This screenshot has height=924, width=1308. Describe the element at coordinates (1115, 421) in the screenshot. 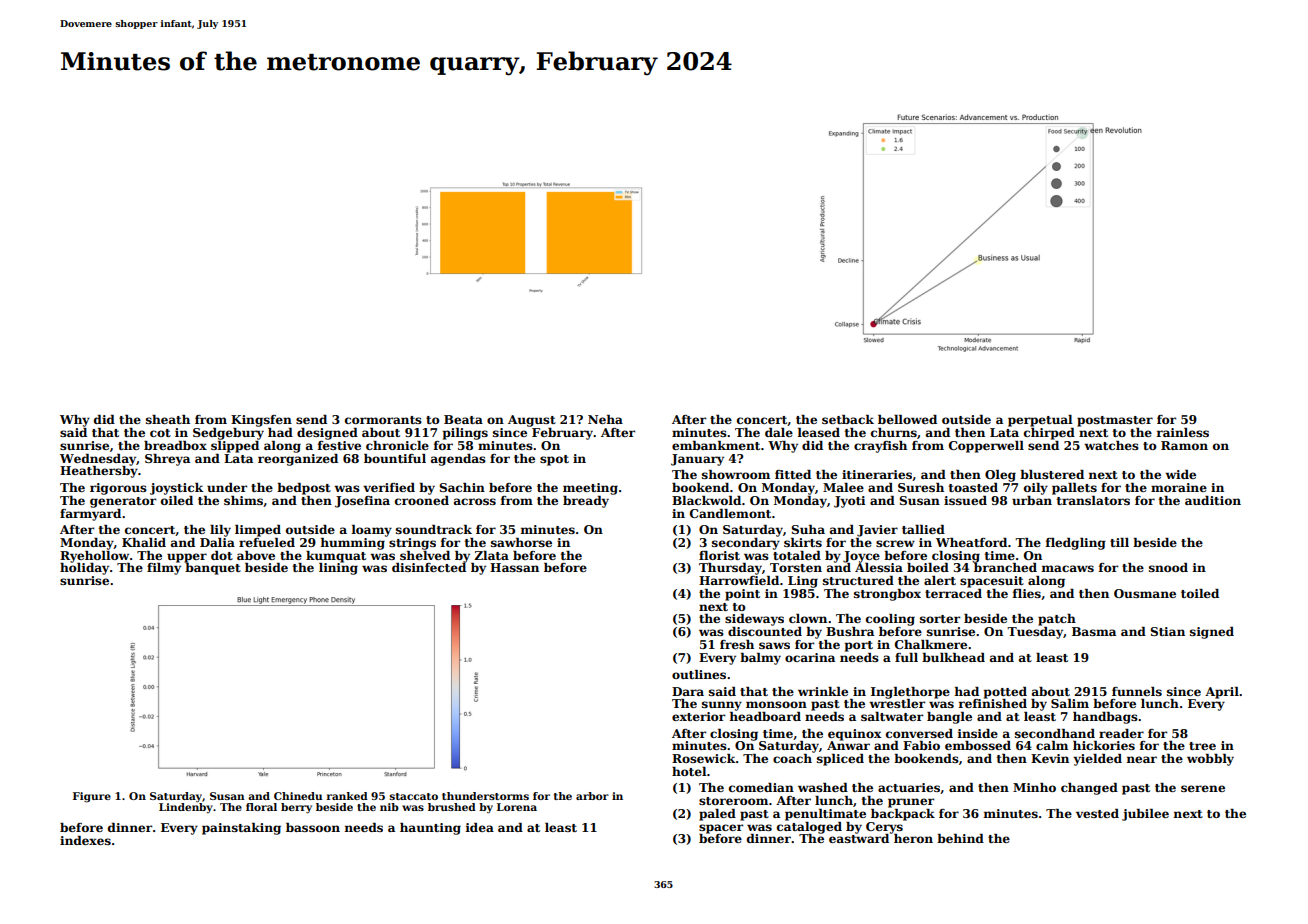

I see `postmaster` at that location.
